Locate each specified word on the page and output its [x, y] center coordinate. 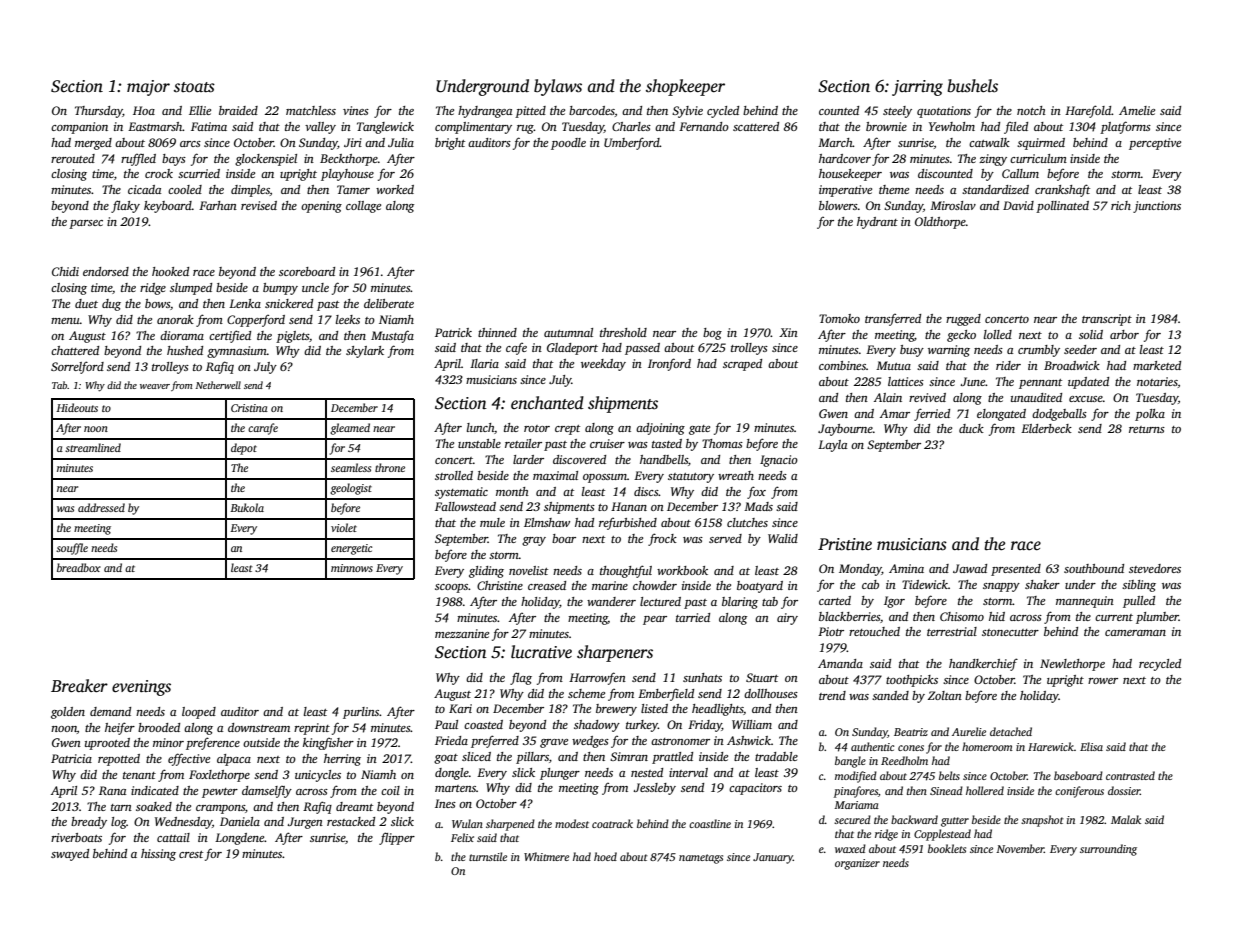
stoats [194, 87]
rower [1103, 681]
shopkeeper [685, 87]
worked [395, 189]
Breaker [79, 686]
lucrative [541, 652]
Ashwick [749, 740]
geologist [351, 489]
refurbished [628, 524]
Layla [832, 446]
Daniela [240, 821]
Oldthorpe [940, 223]
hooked [170, 271]
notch [1031, 110]
